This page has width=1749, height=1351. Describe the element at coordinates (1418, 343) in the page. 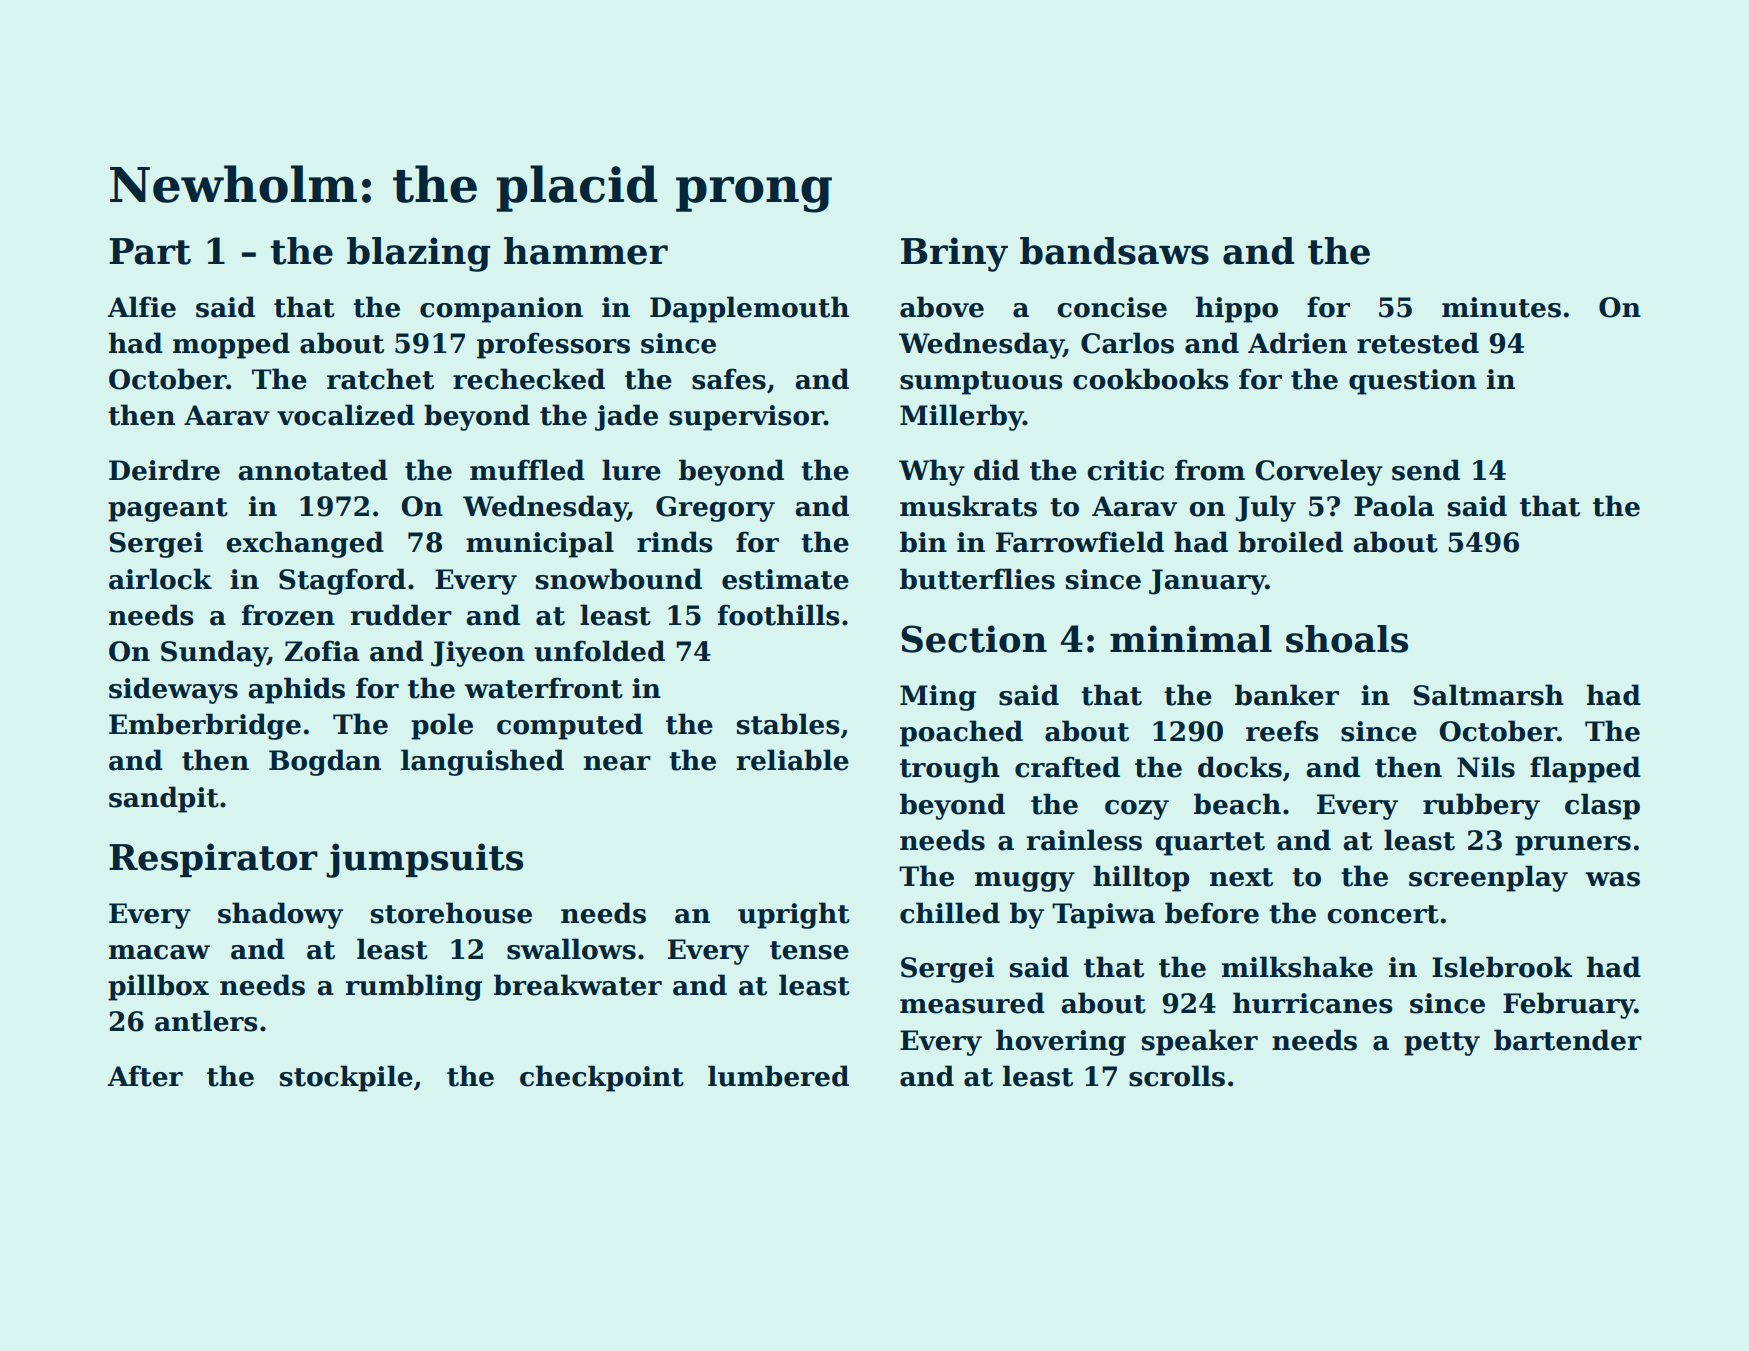

I see `retested` at that location.
